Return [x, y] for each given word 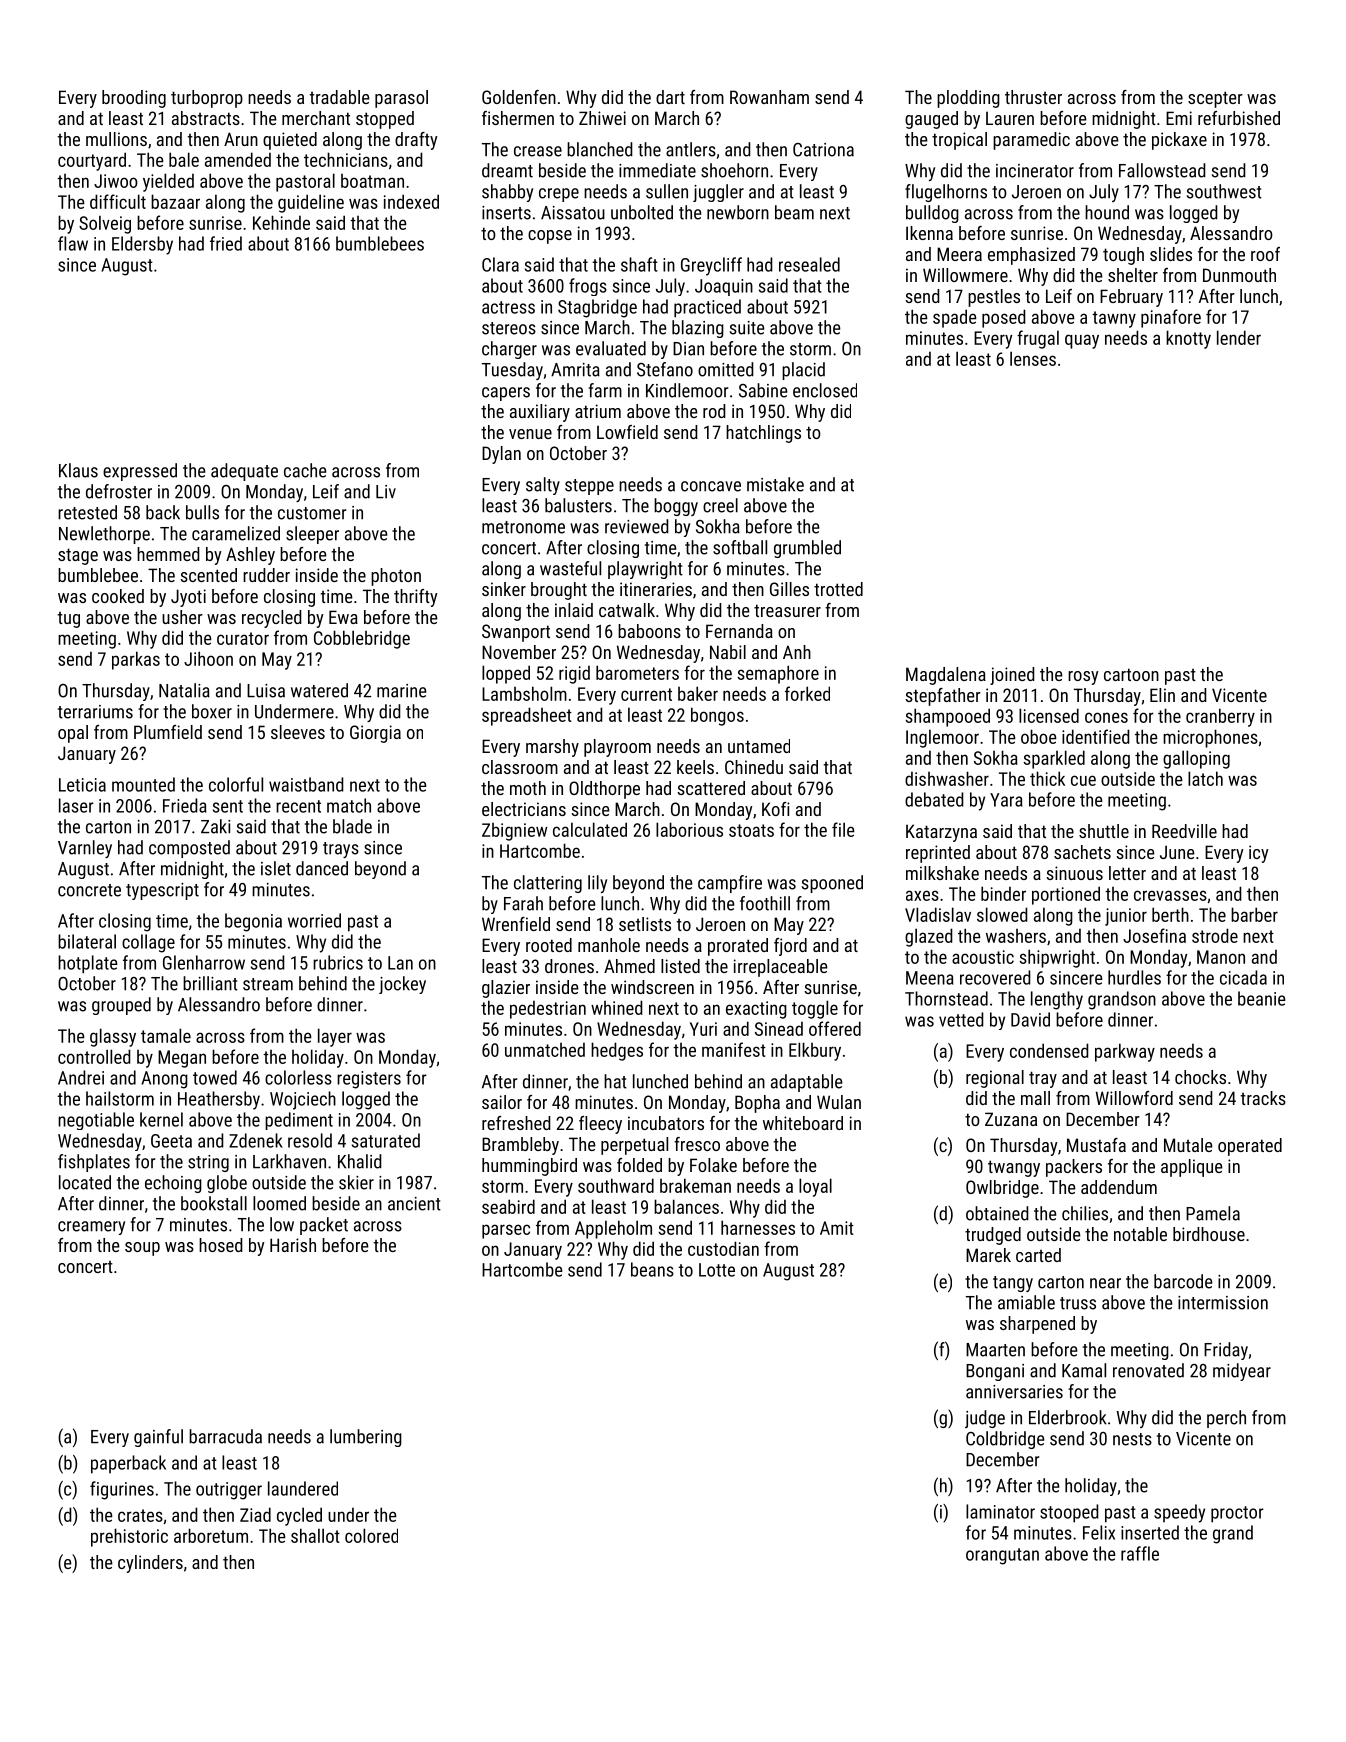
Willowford [1134, 1098]
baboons [649, 631]
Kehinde [281, 222]
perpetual [634, 1146]
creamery [91, 1228]
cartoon [1131, 674]
